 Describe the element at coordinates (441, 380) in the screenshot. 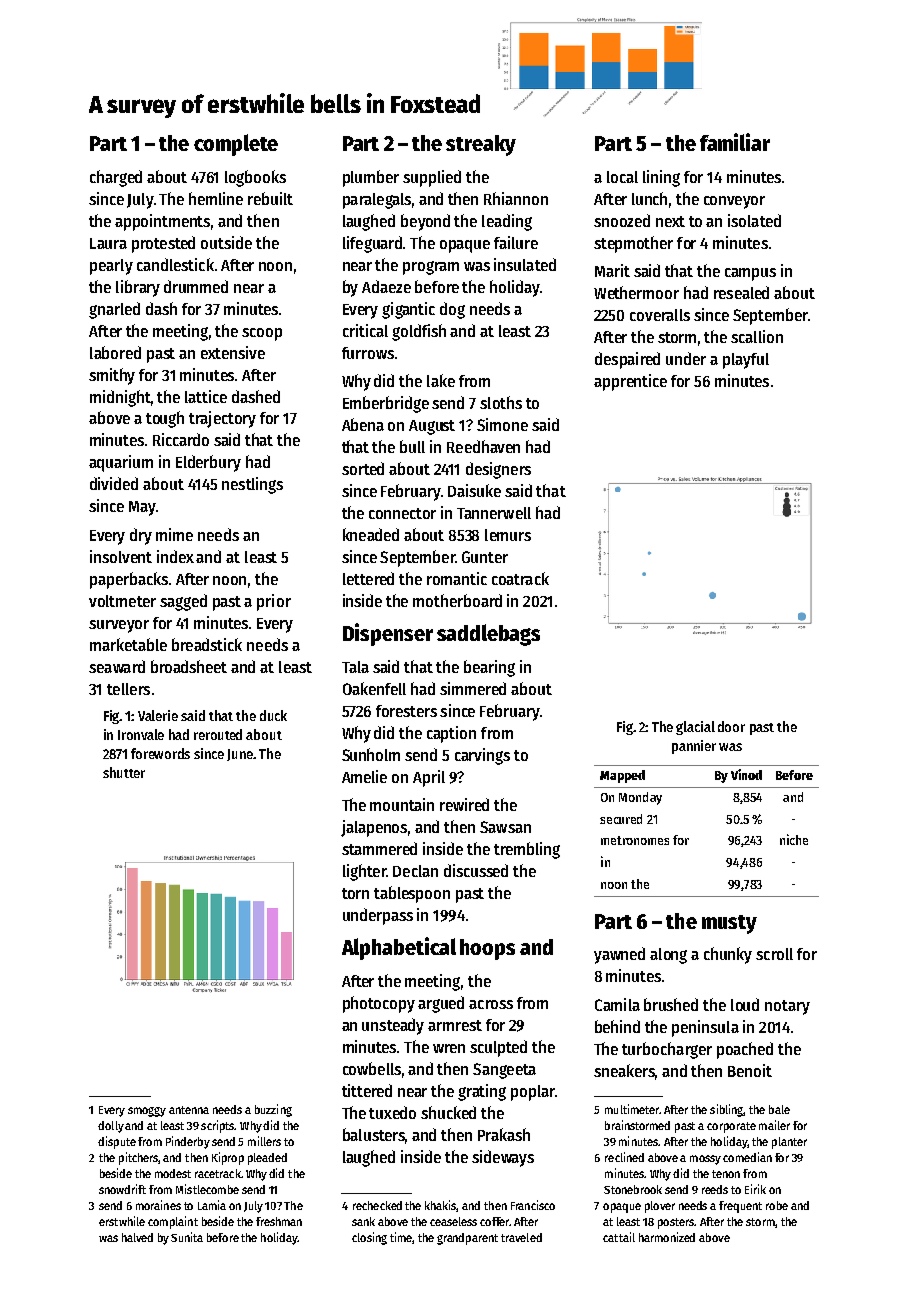

I see `lake` at that location.
